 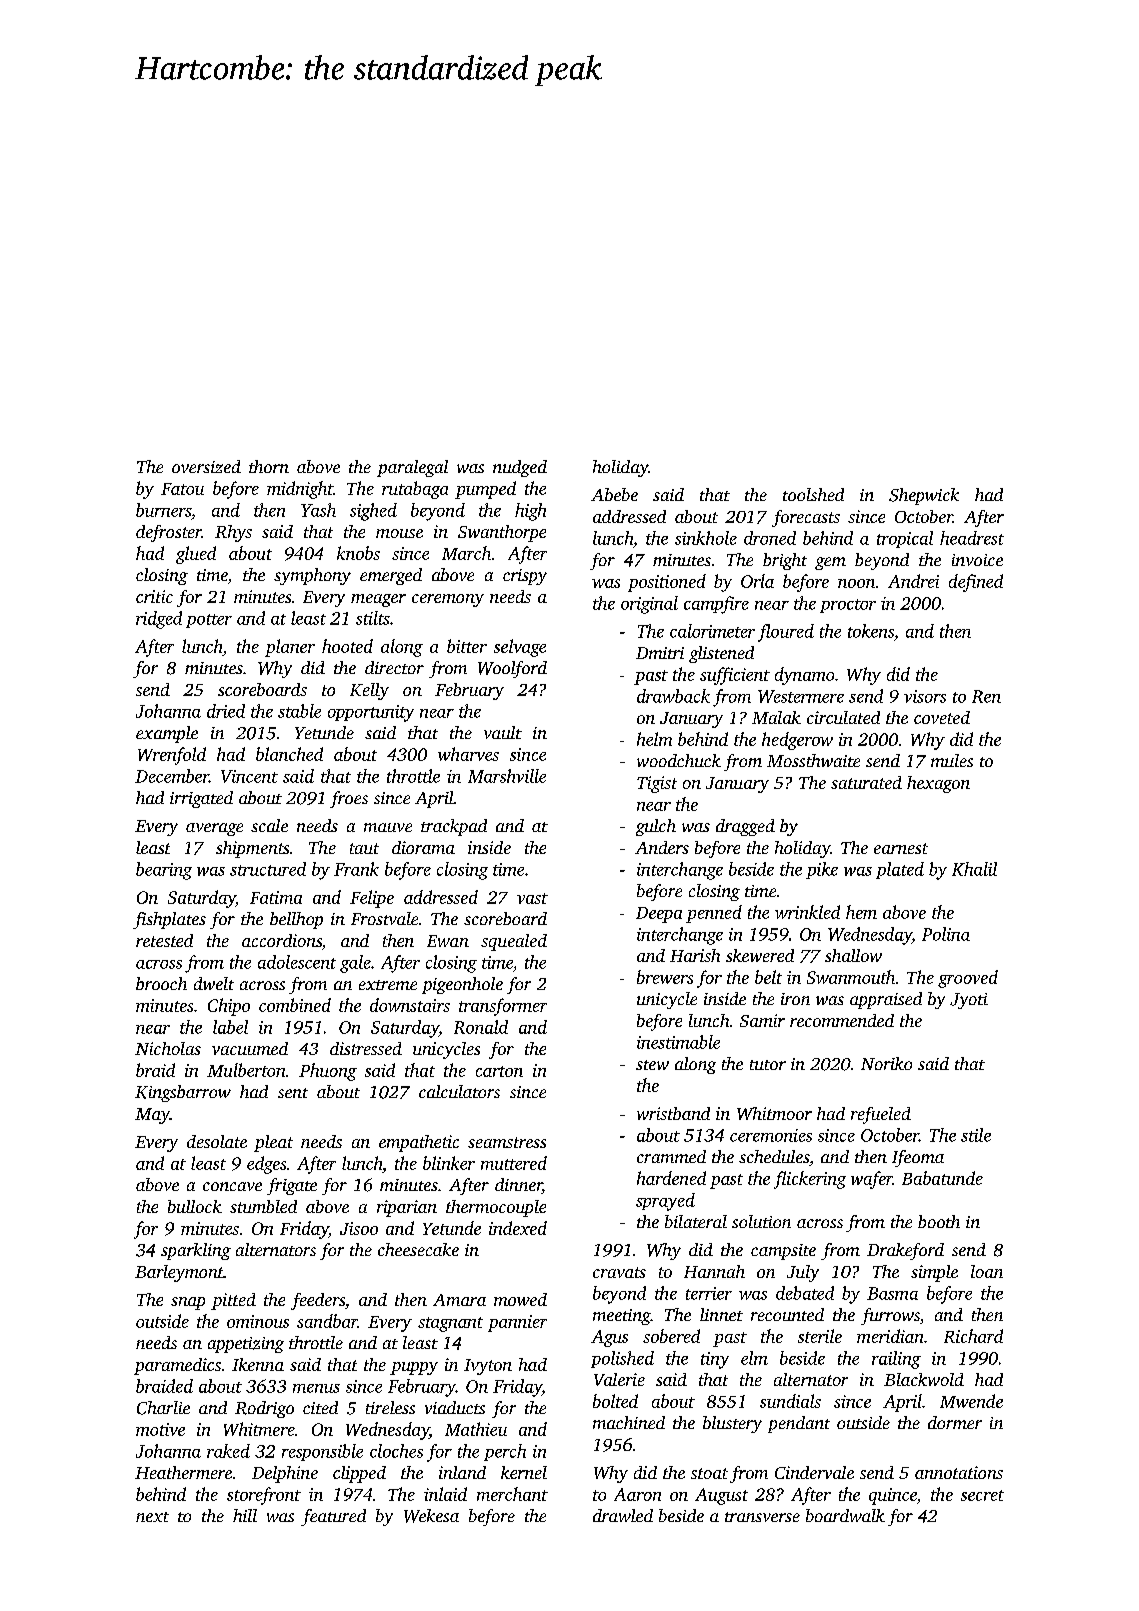 What do you see at coordinates (830, 563) in the document?
I see `gem` at bounding box center [830, 563].
